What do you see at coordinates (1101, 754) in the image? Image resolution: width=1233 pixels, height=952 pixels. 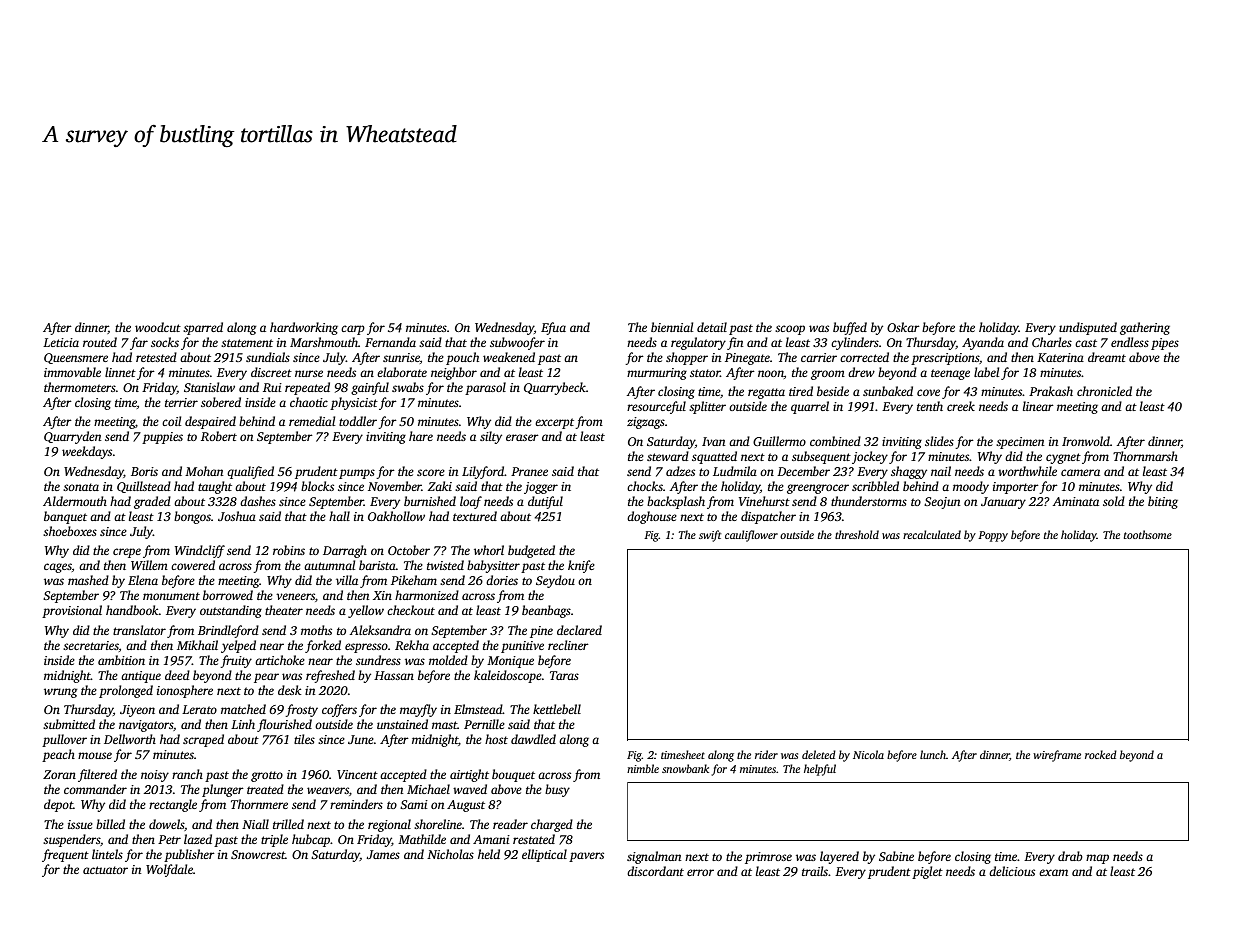 I see `rocked` at bounding box center [1101, 754].
